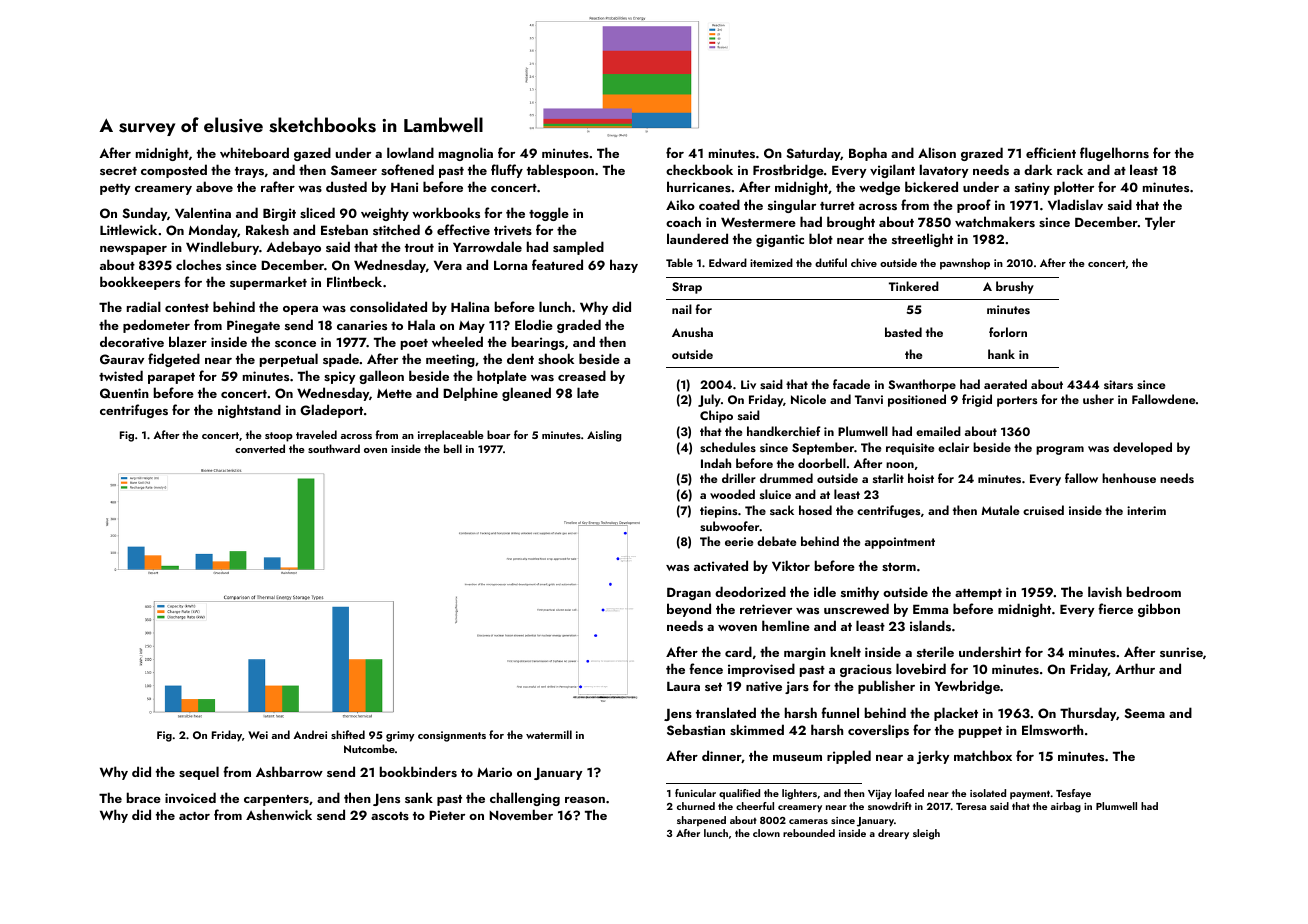  Describe the element at coordinates (721, 566) in the page. I see `activated` at that location.
